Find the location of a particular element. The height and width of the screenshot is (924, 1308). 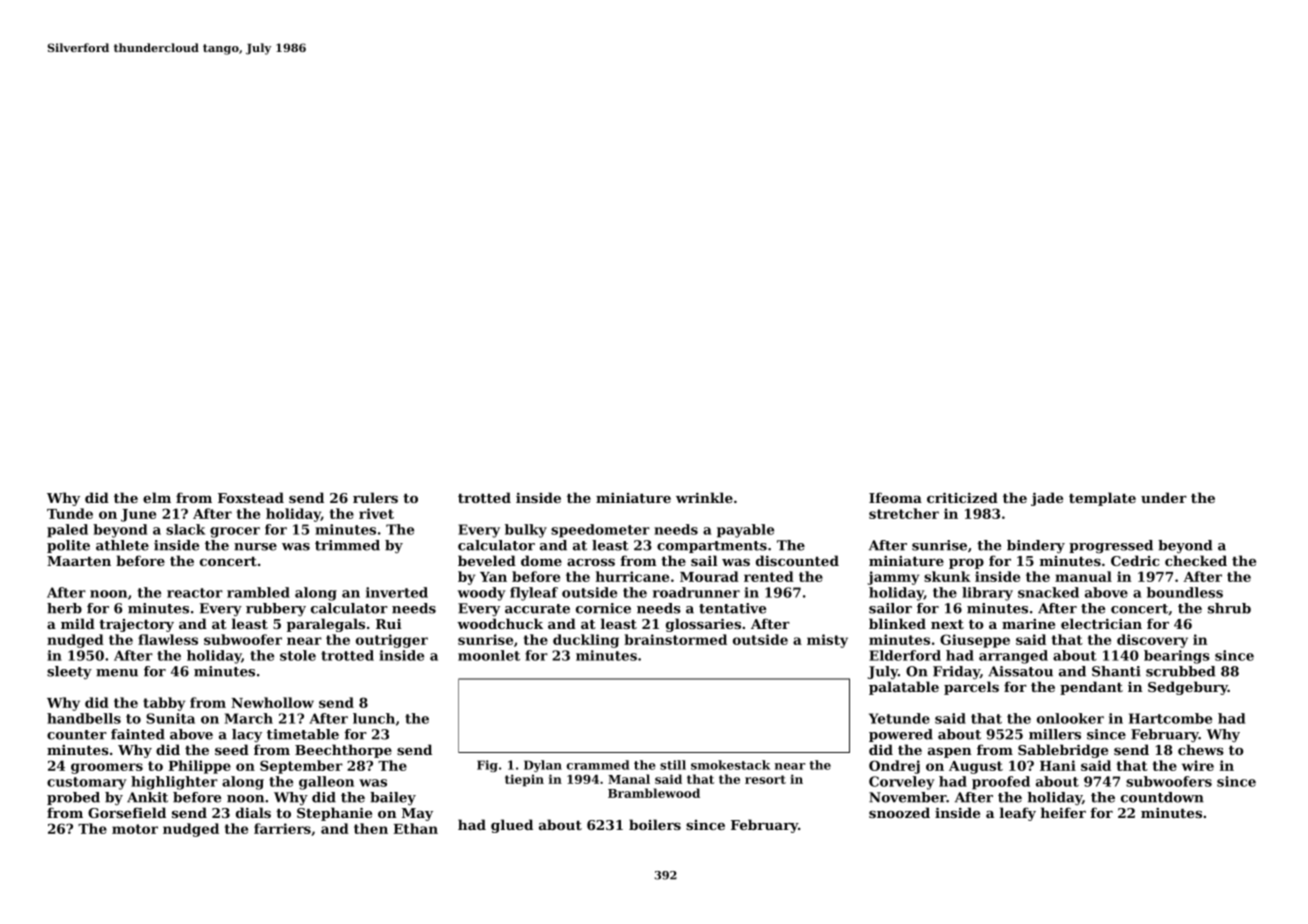

galleon is located at coordinates (326, 783).
